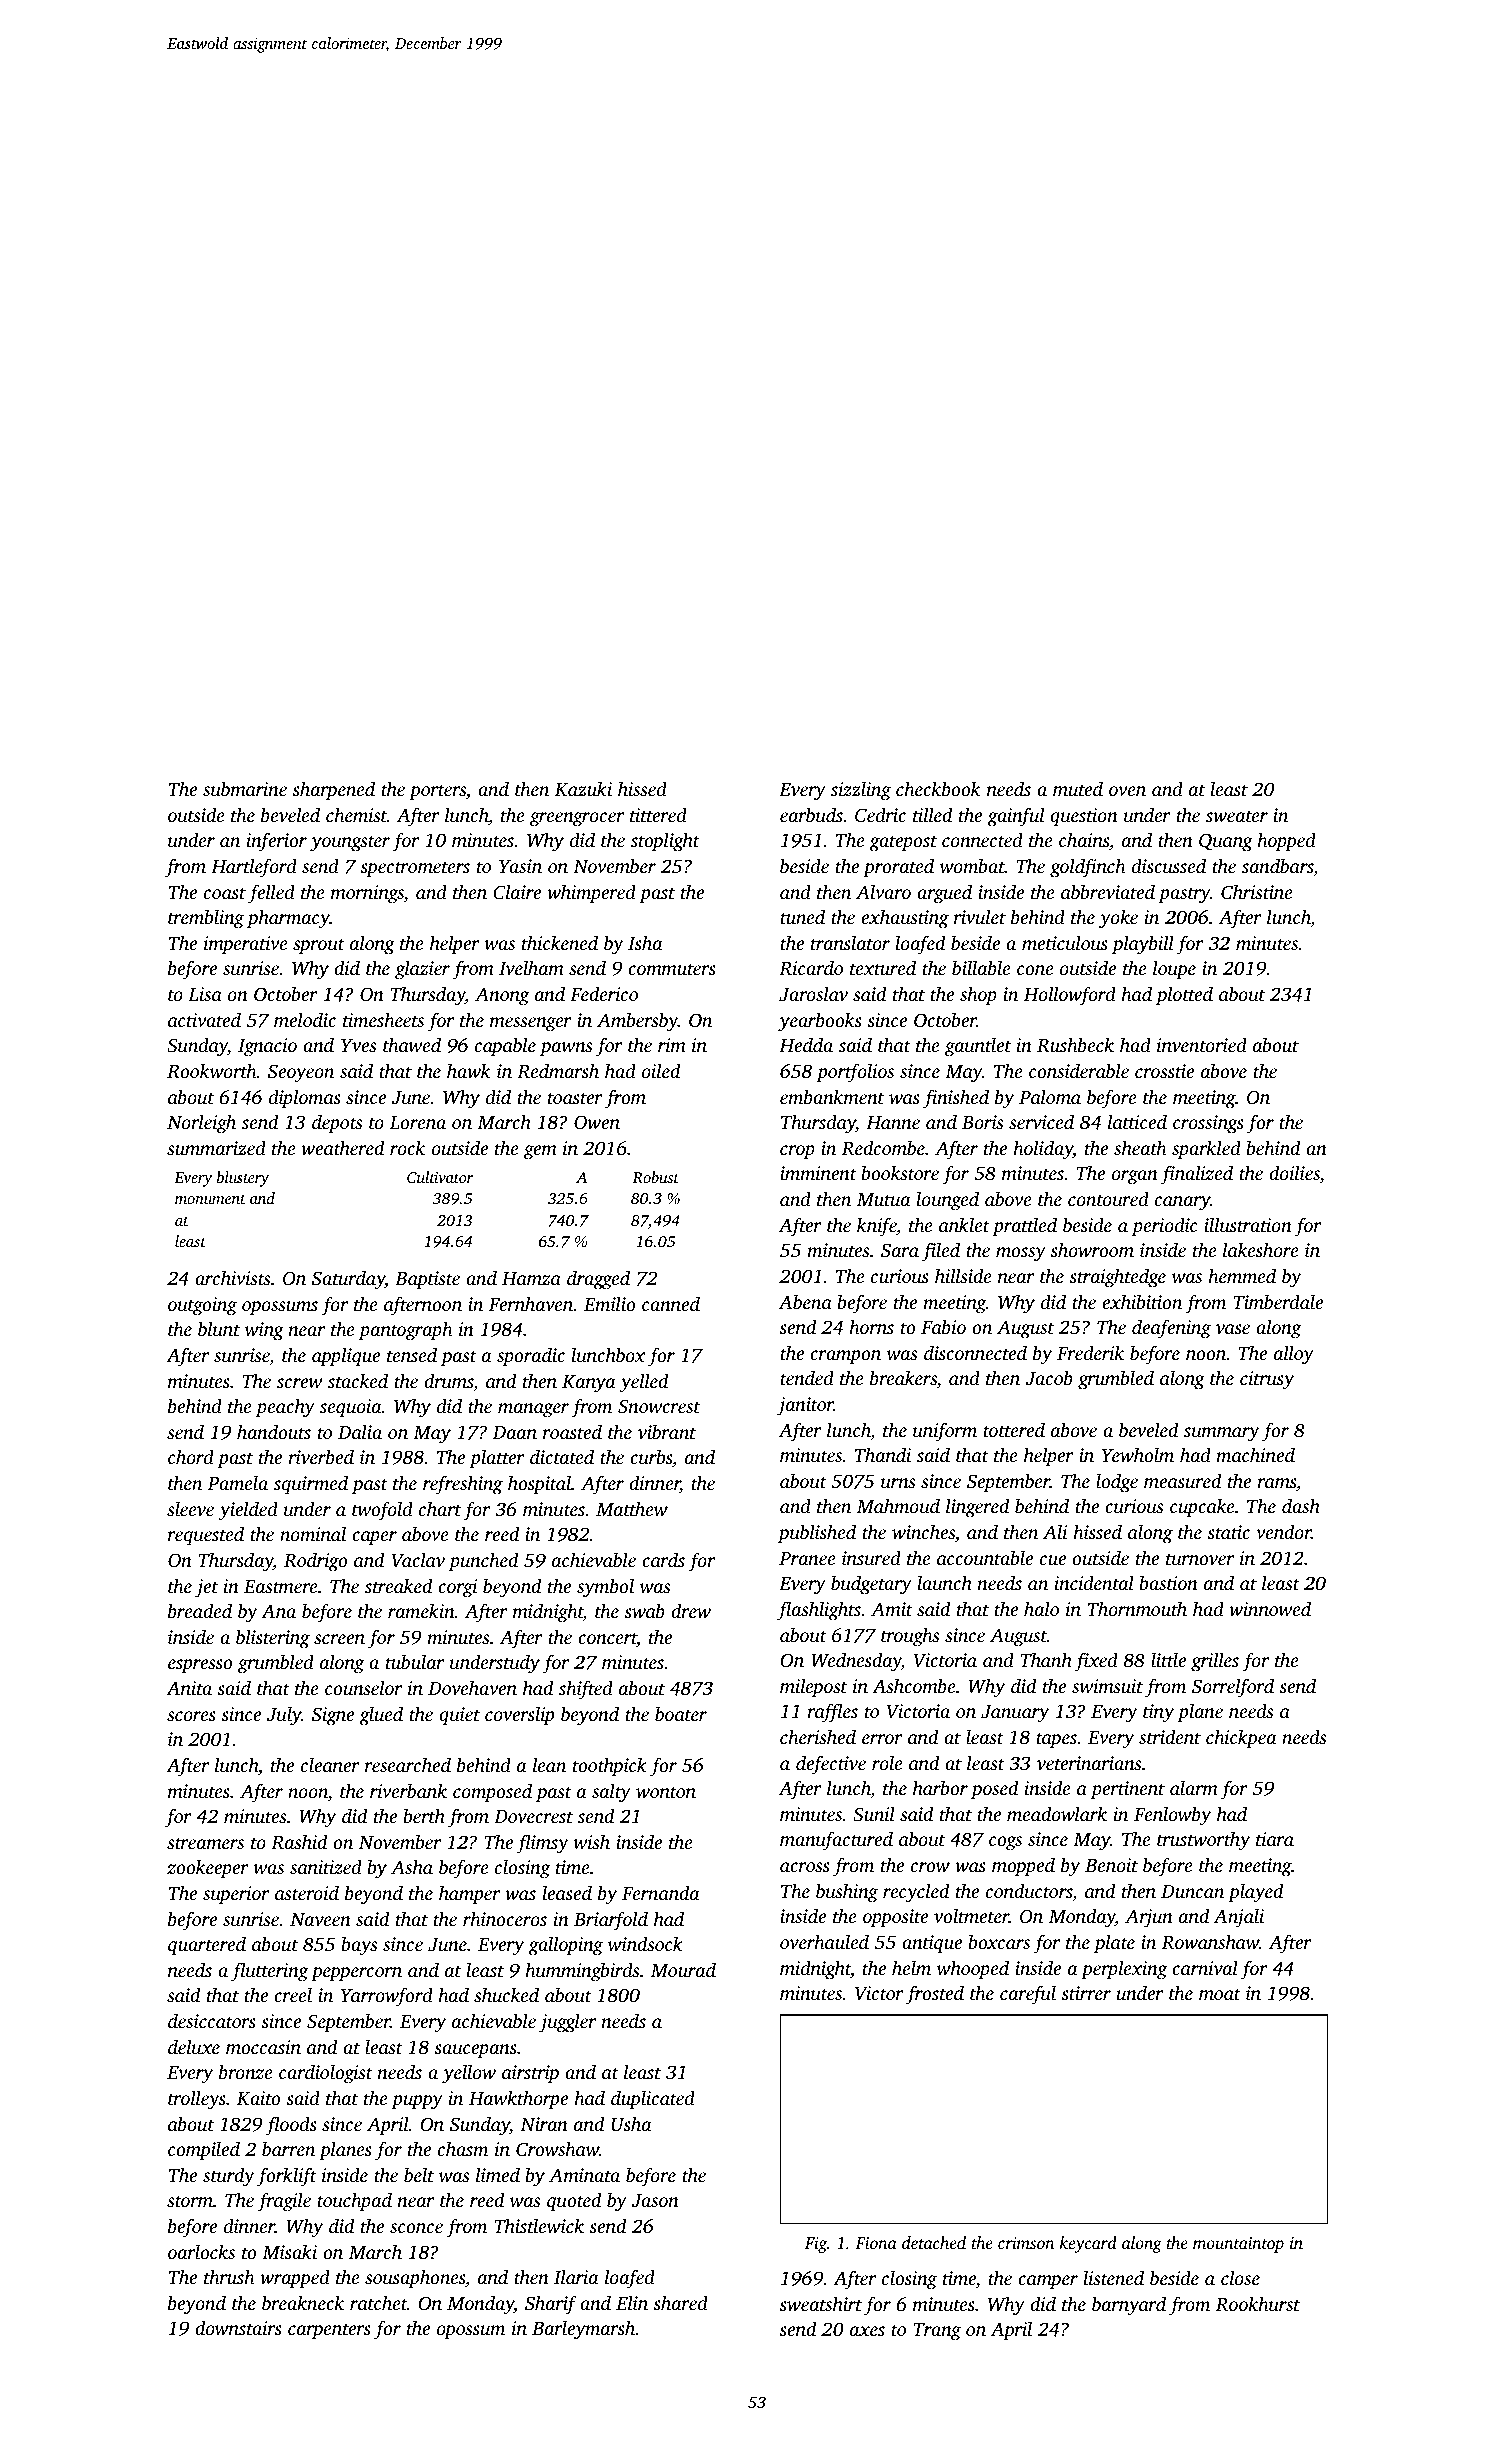  I want to click on windsock, so click(645, 1944).
